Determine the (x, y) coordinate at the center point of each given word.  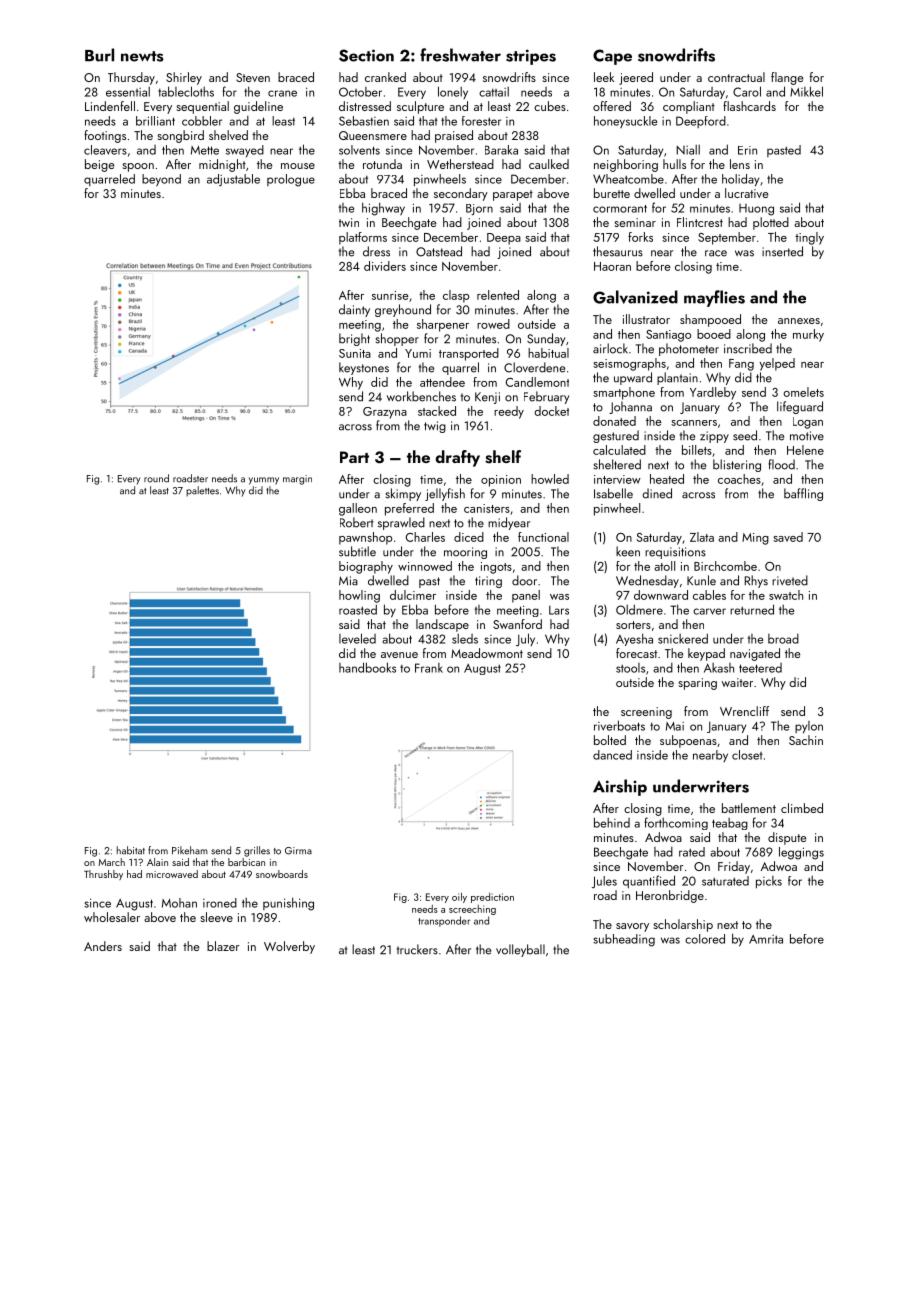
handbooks (367, 667)
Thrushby (103, 875)
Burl (99, 55)
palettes (202, 491)
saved (788, 537)
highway (383, 209)
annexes (799, 321)
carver (709, 611)
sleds (465, 639)
